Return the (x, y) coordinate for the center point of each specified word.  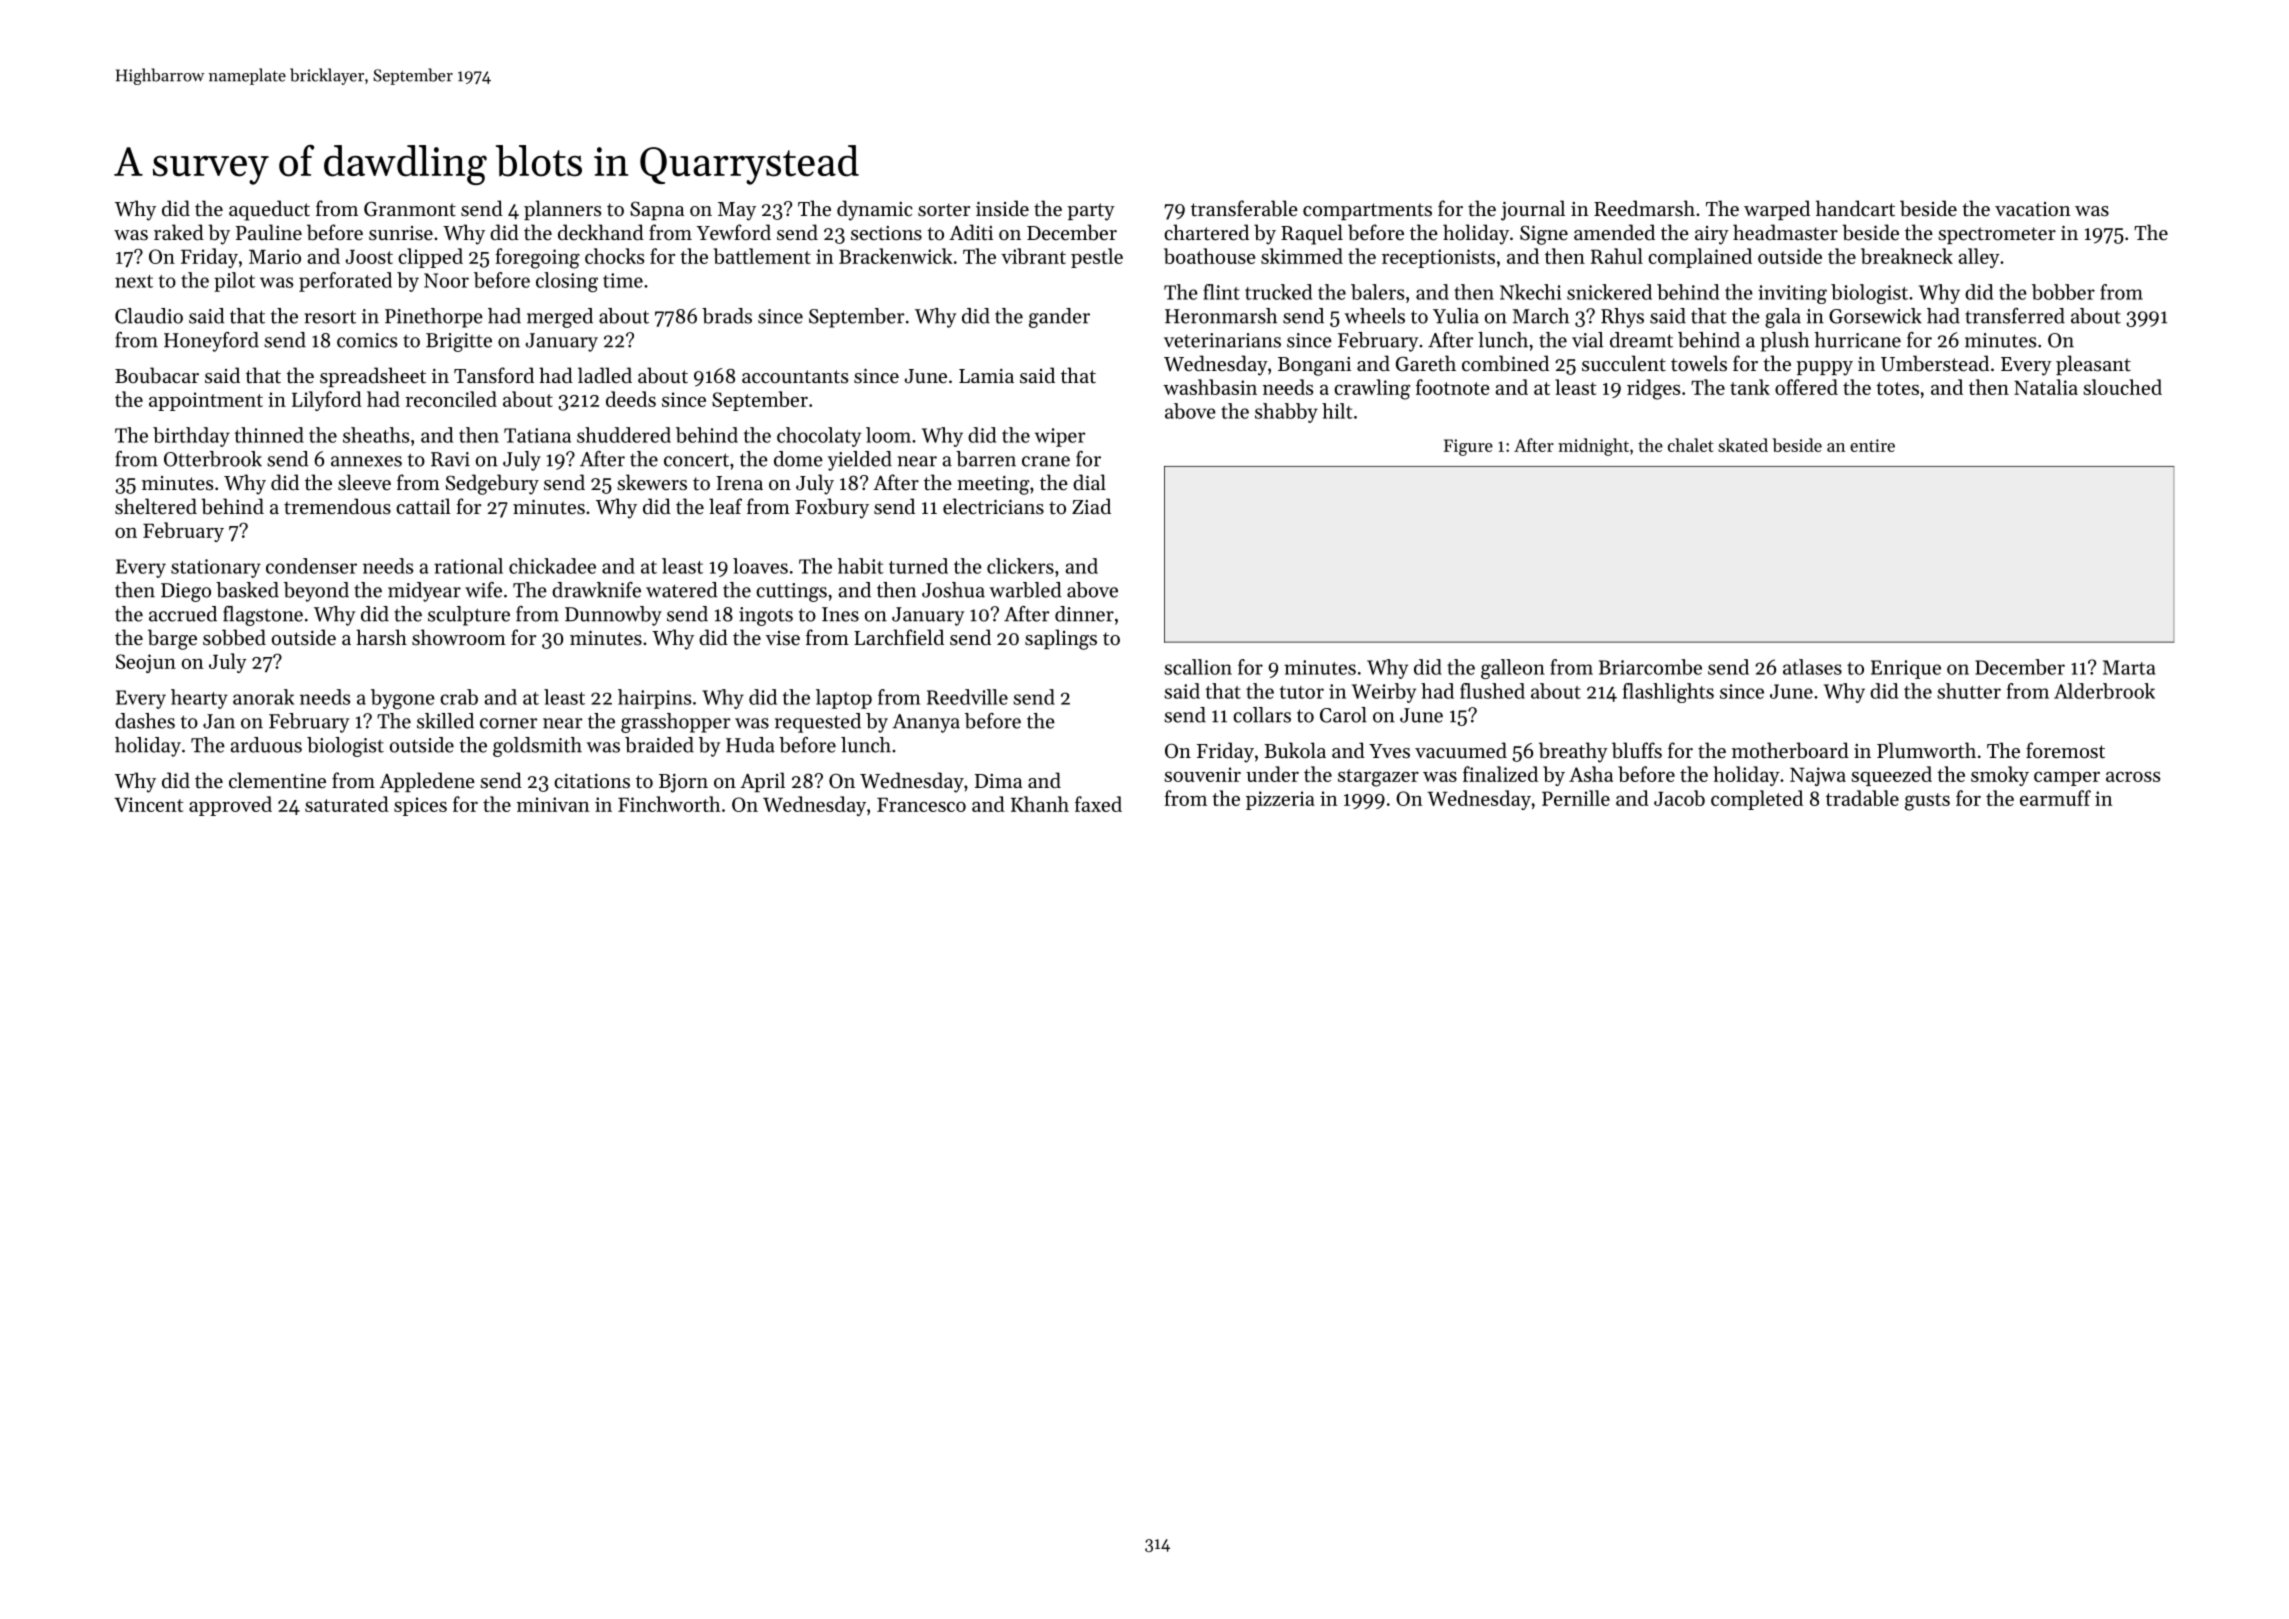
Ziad (1091, 506)
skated (1743, 445)
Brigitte (459, 342)
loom (888, 435)
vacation (2033, 209)
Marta (2129, 667)
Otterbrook (213, 459)
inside (1002, 208)
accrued (183, 614)
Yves (1389, 751)
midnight (1593, 447)
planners (562, 210)
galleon (1513, 669)
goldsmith (537, 747)
